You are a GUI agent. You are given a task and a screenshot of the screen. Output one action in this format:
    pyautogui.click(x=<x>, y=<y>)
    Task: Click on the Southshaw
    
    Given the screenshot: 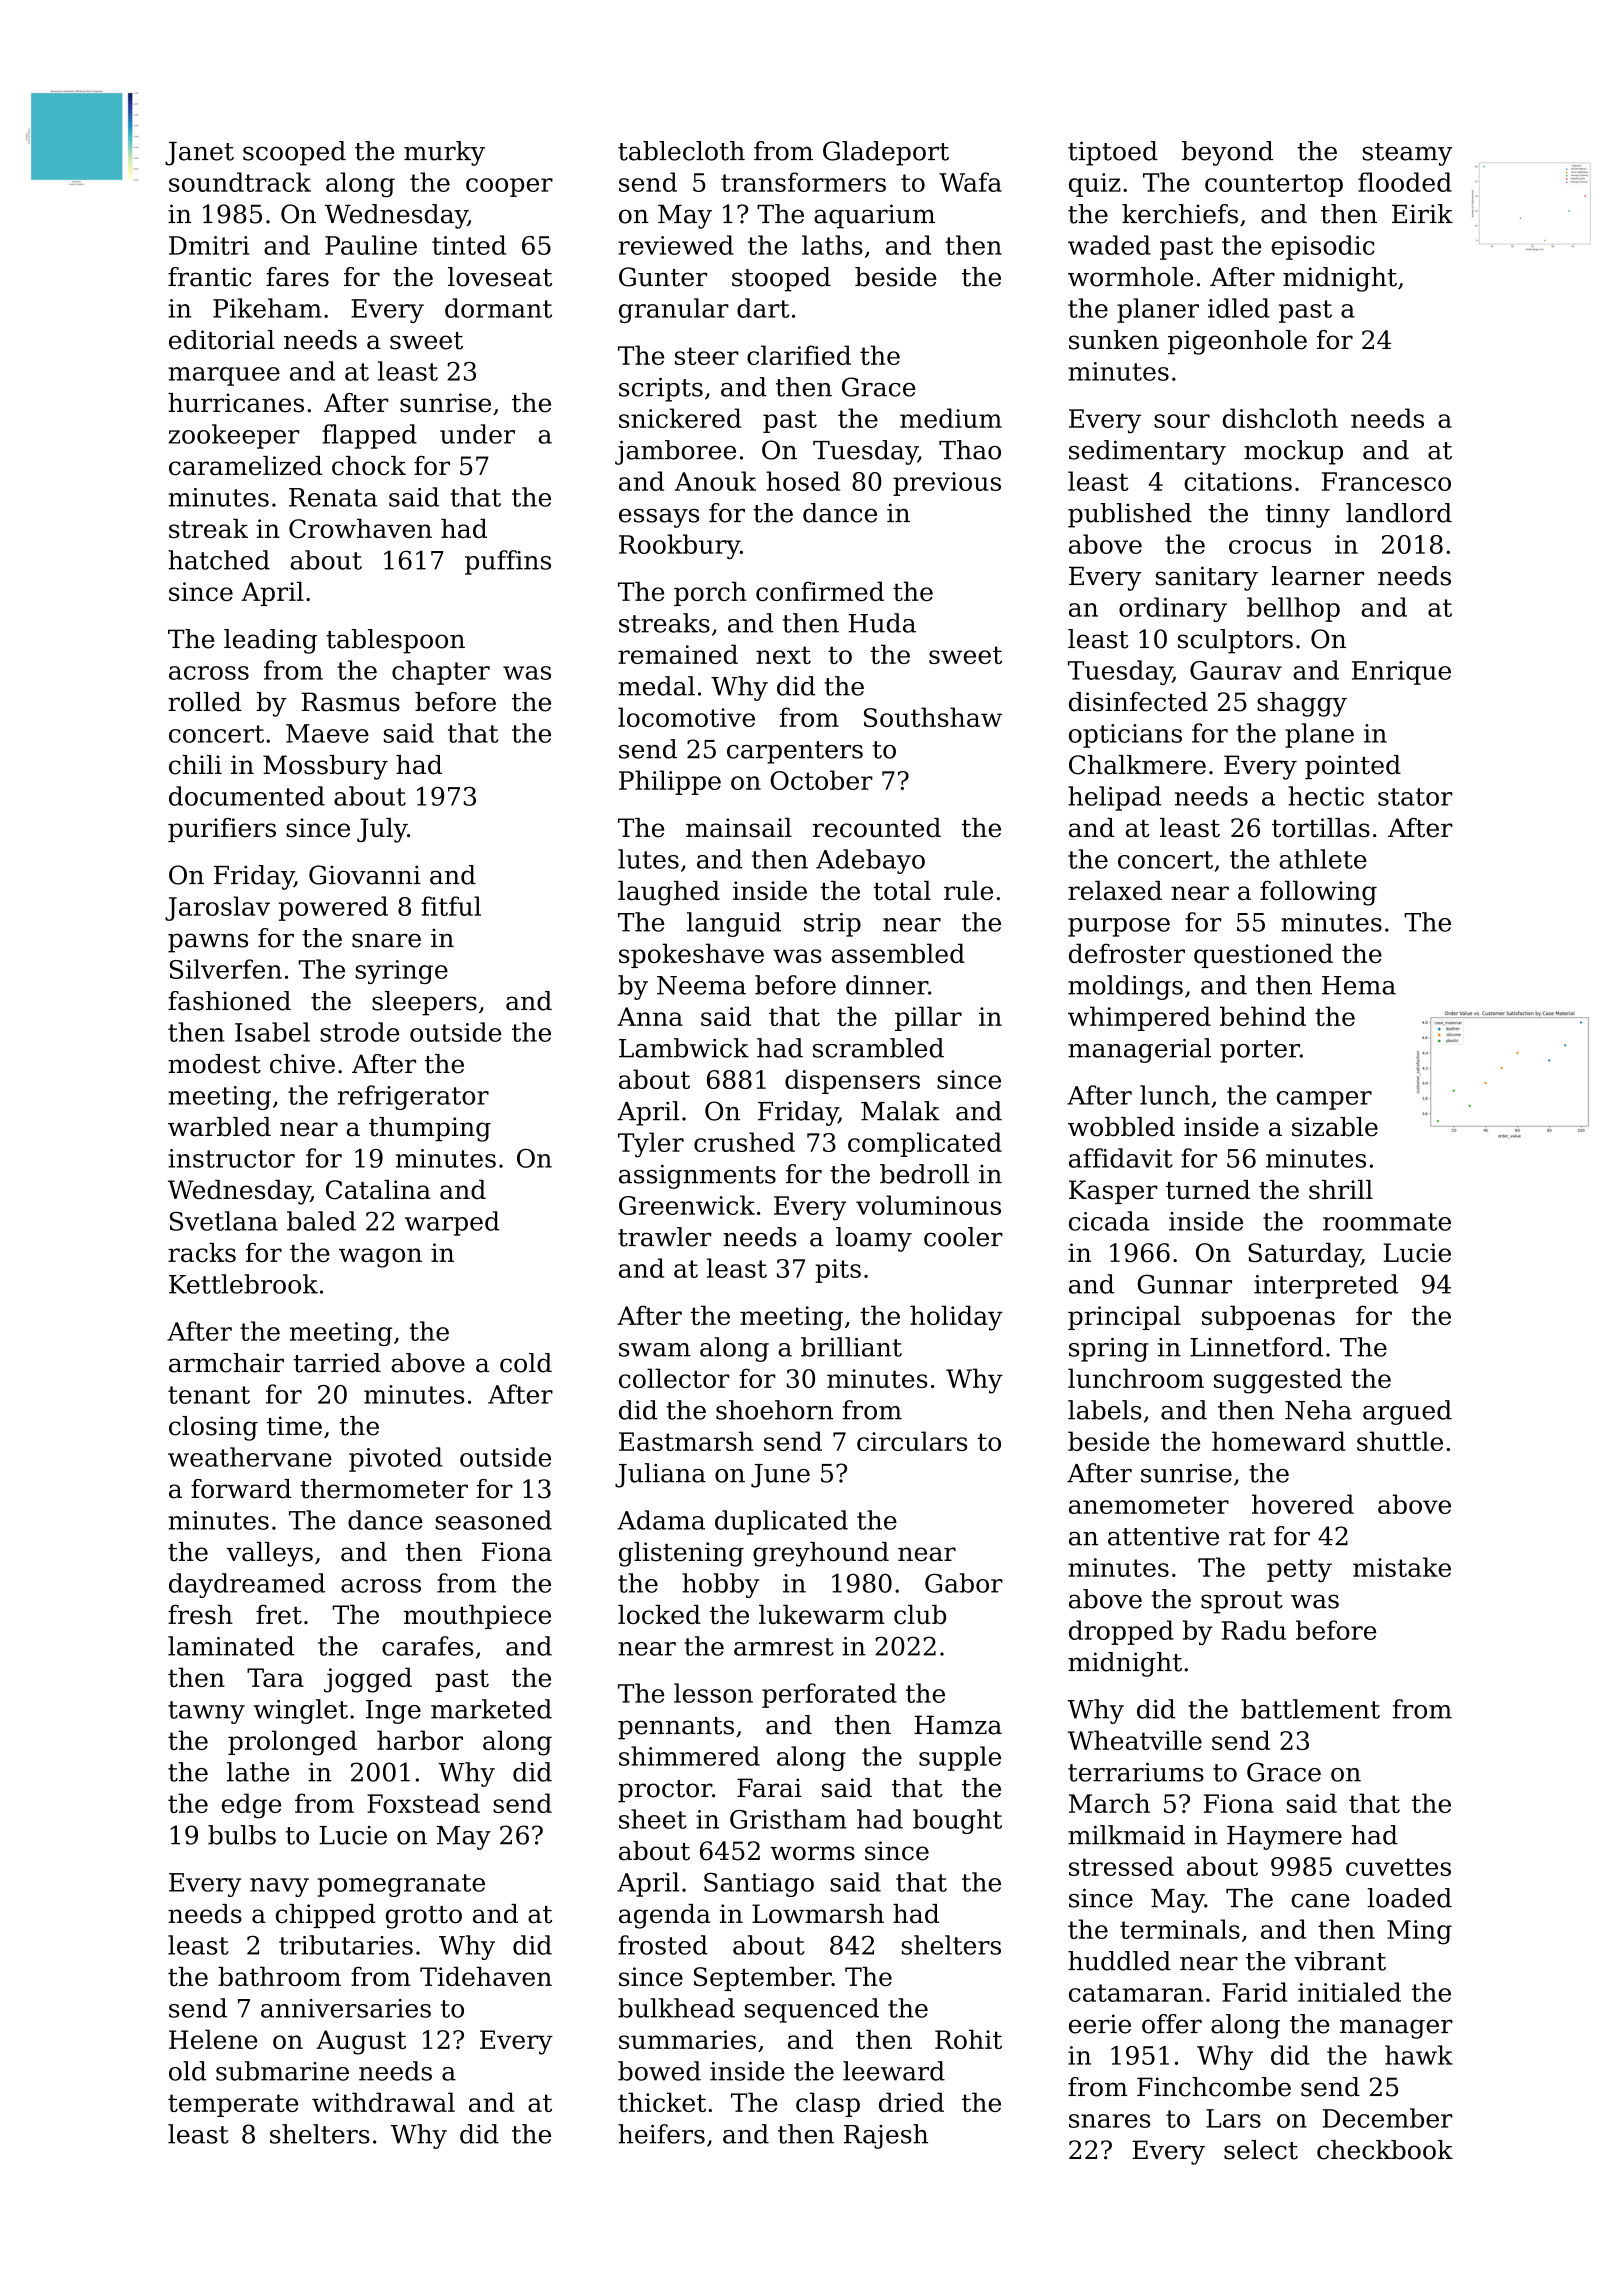 What is the action you would take?
    pyautogui.click(x=933, y=717)
